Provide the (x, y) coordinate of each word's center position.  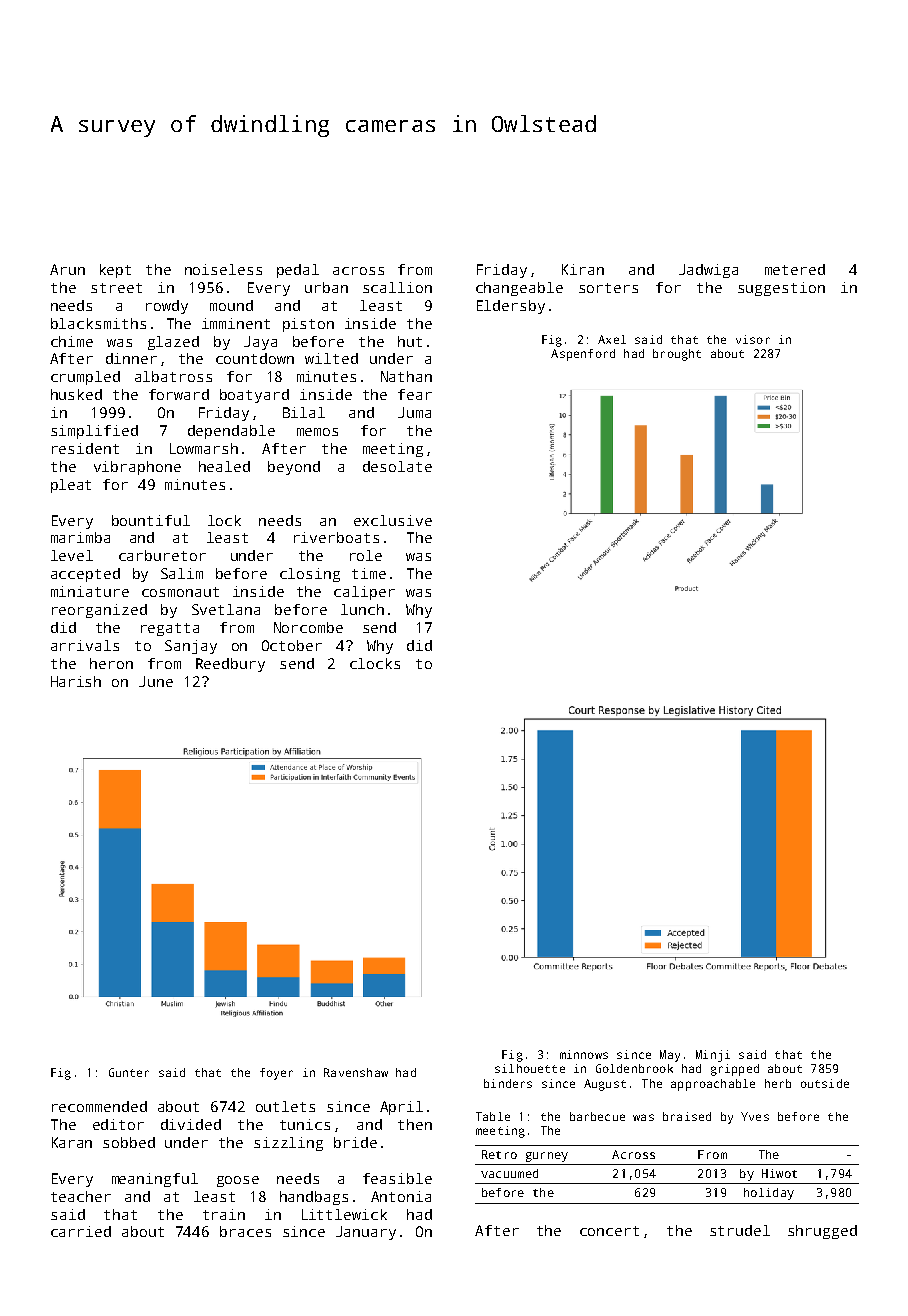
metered (795, 269)
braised (687, 1116)
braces (245, 1231)
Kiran (583, 269)
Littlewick (344, 1214)
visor (753, 339)
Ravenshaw (356, 1072)
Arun (67, 269)
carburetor (162, 555)
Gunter (129, 1072)
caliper (364, 593)
